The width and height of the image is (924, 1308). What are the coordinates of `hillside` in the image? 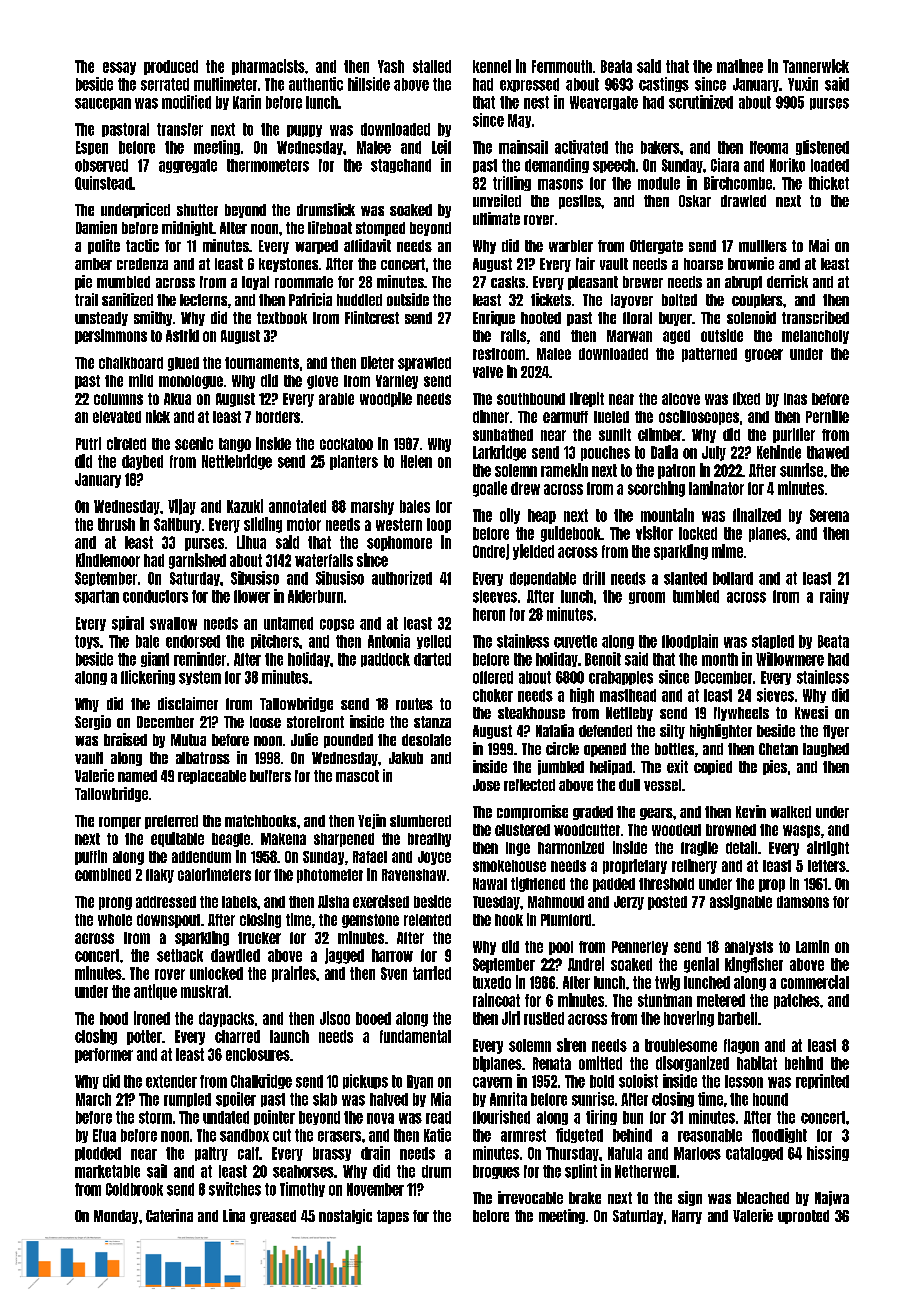 It's located at (369, 84).
